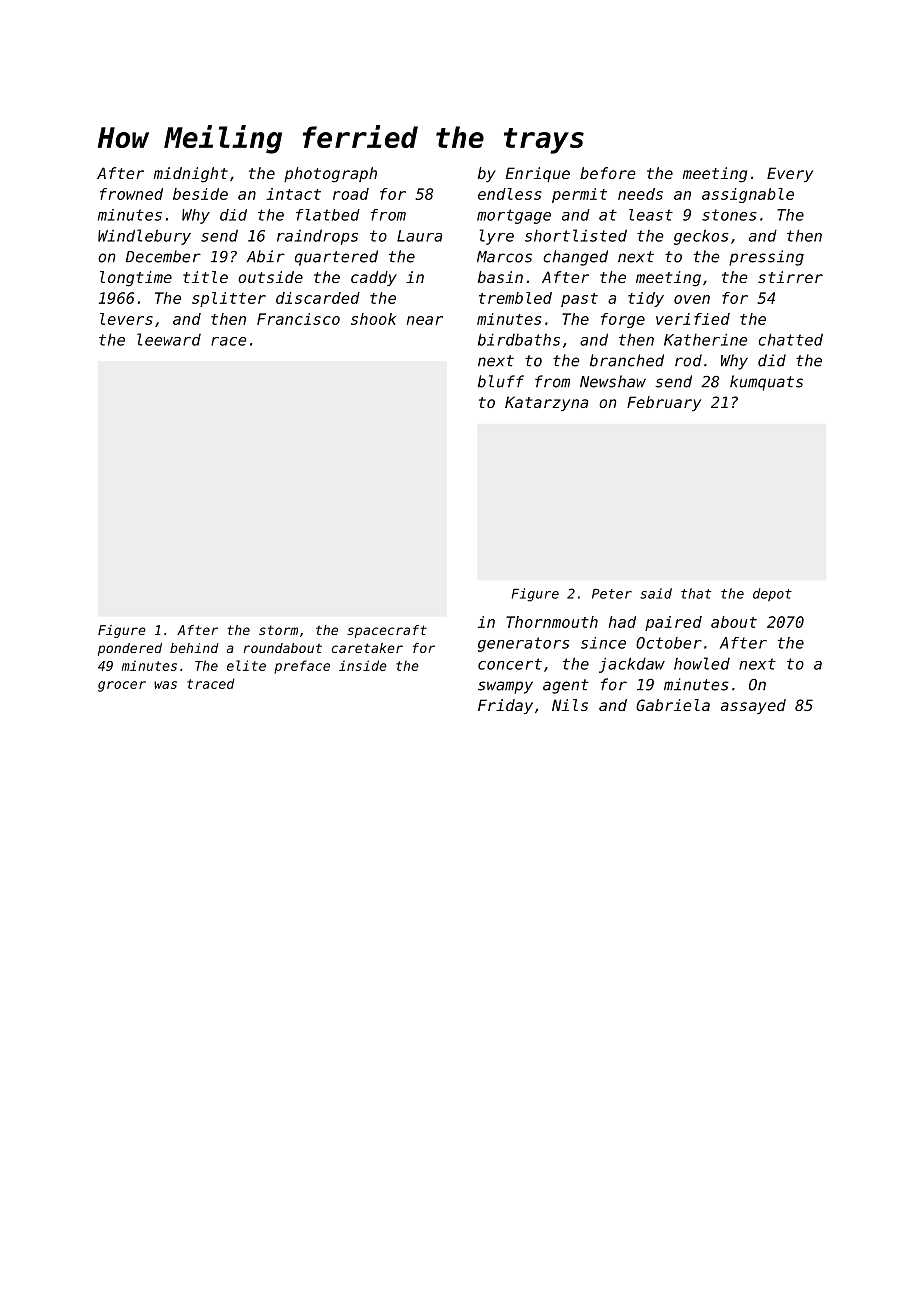 The image size is (924, 1308). I want to click on Windlebury, so click(144, 237).
